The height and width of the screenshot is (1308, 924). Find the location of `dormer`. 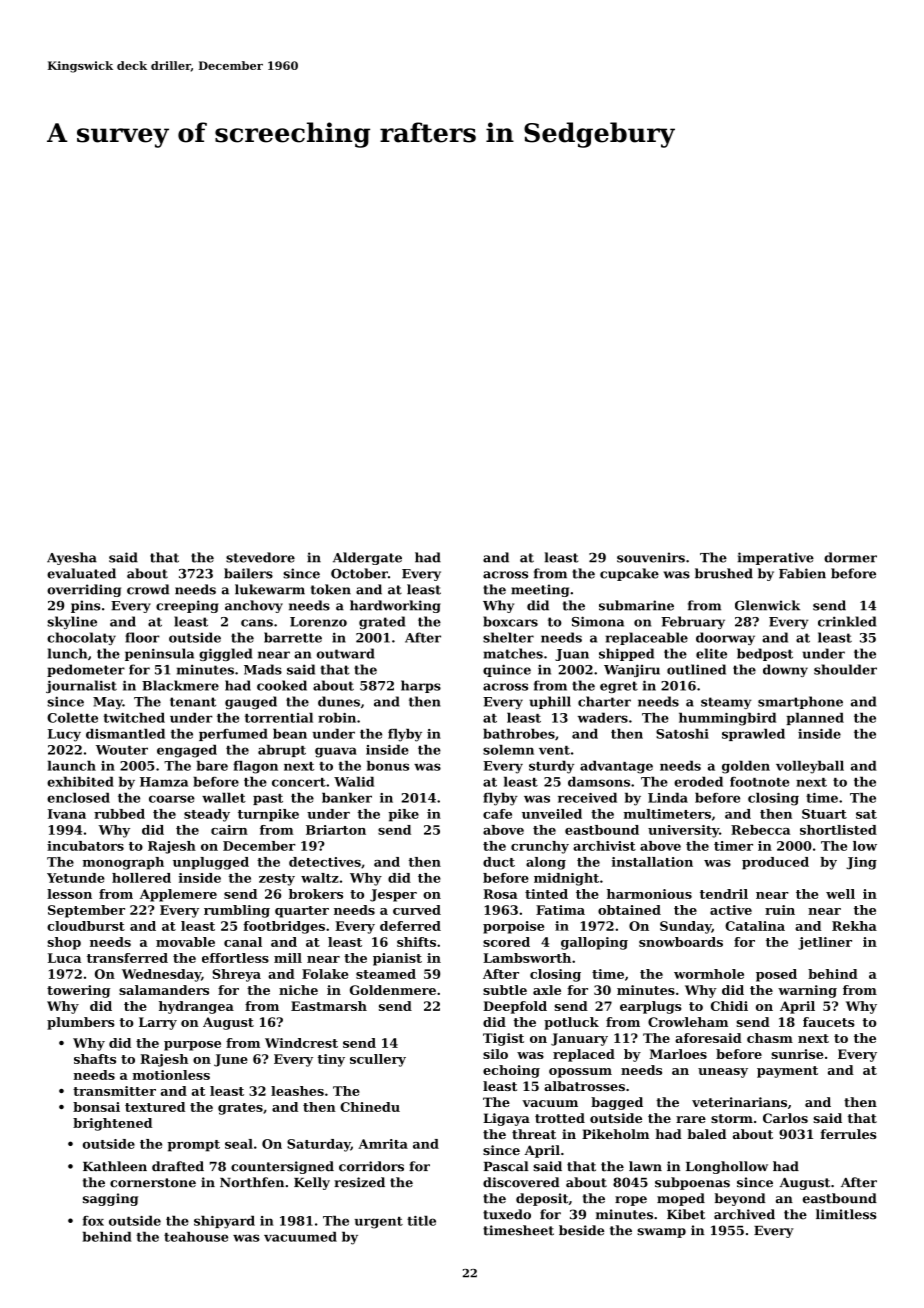

dormer is located at coordinates (850, 557).
